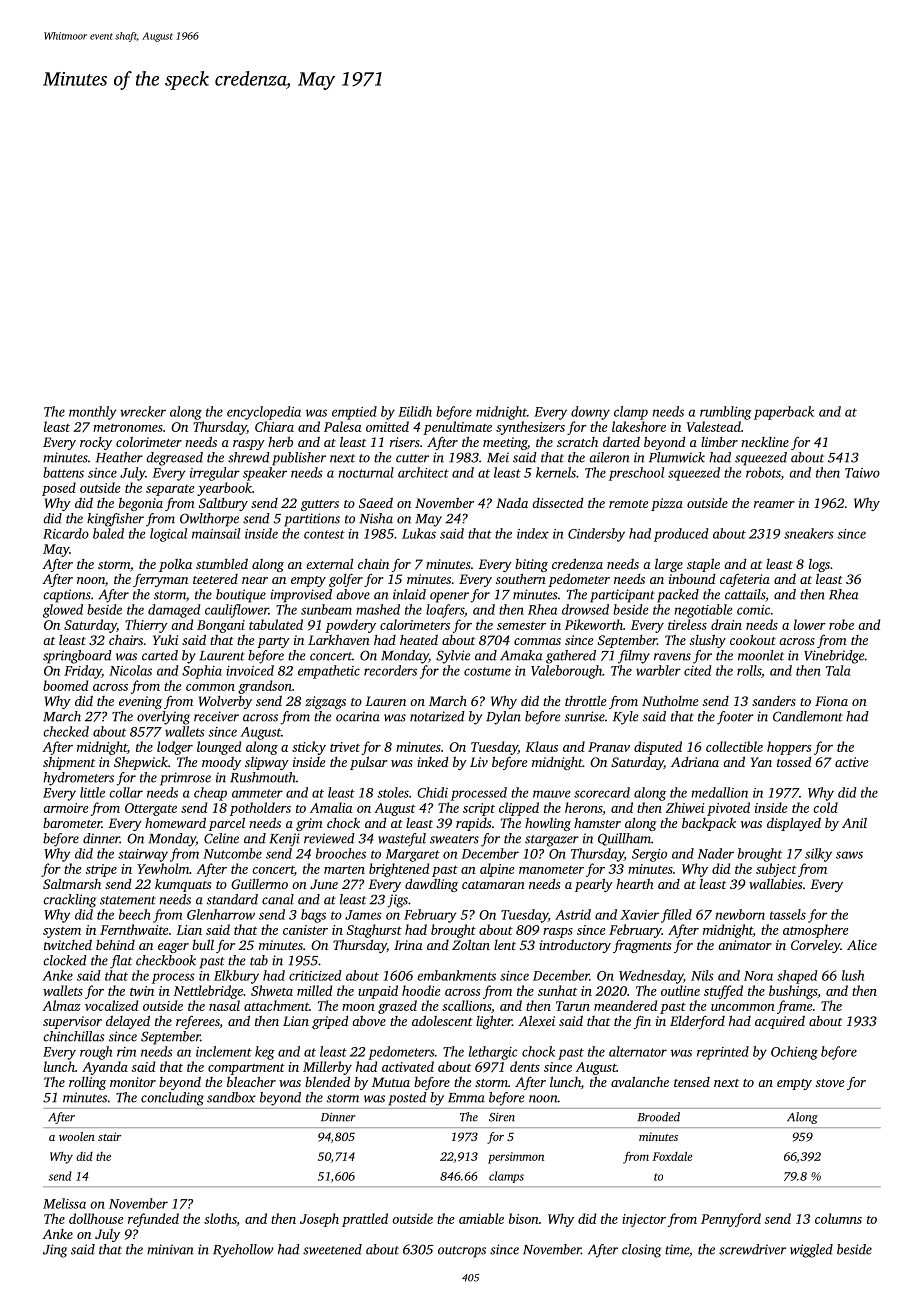 Image resolution: width=924 pixels, height=1308 pixels. What do you see at coordinates (354, 413) in the screenshot?
I see `emptied` at bounding box center [354, 413].
